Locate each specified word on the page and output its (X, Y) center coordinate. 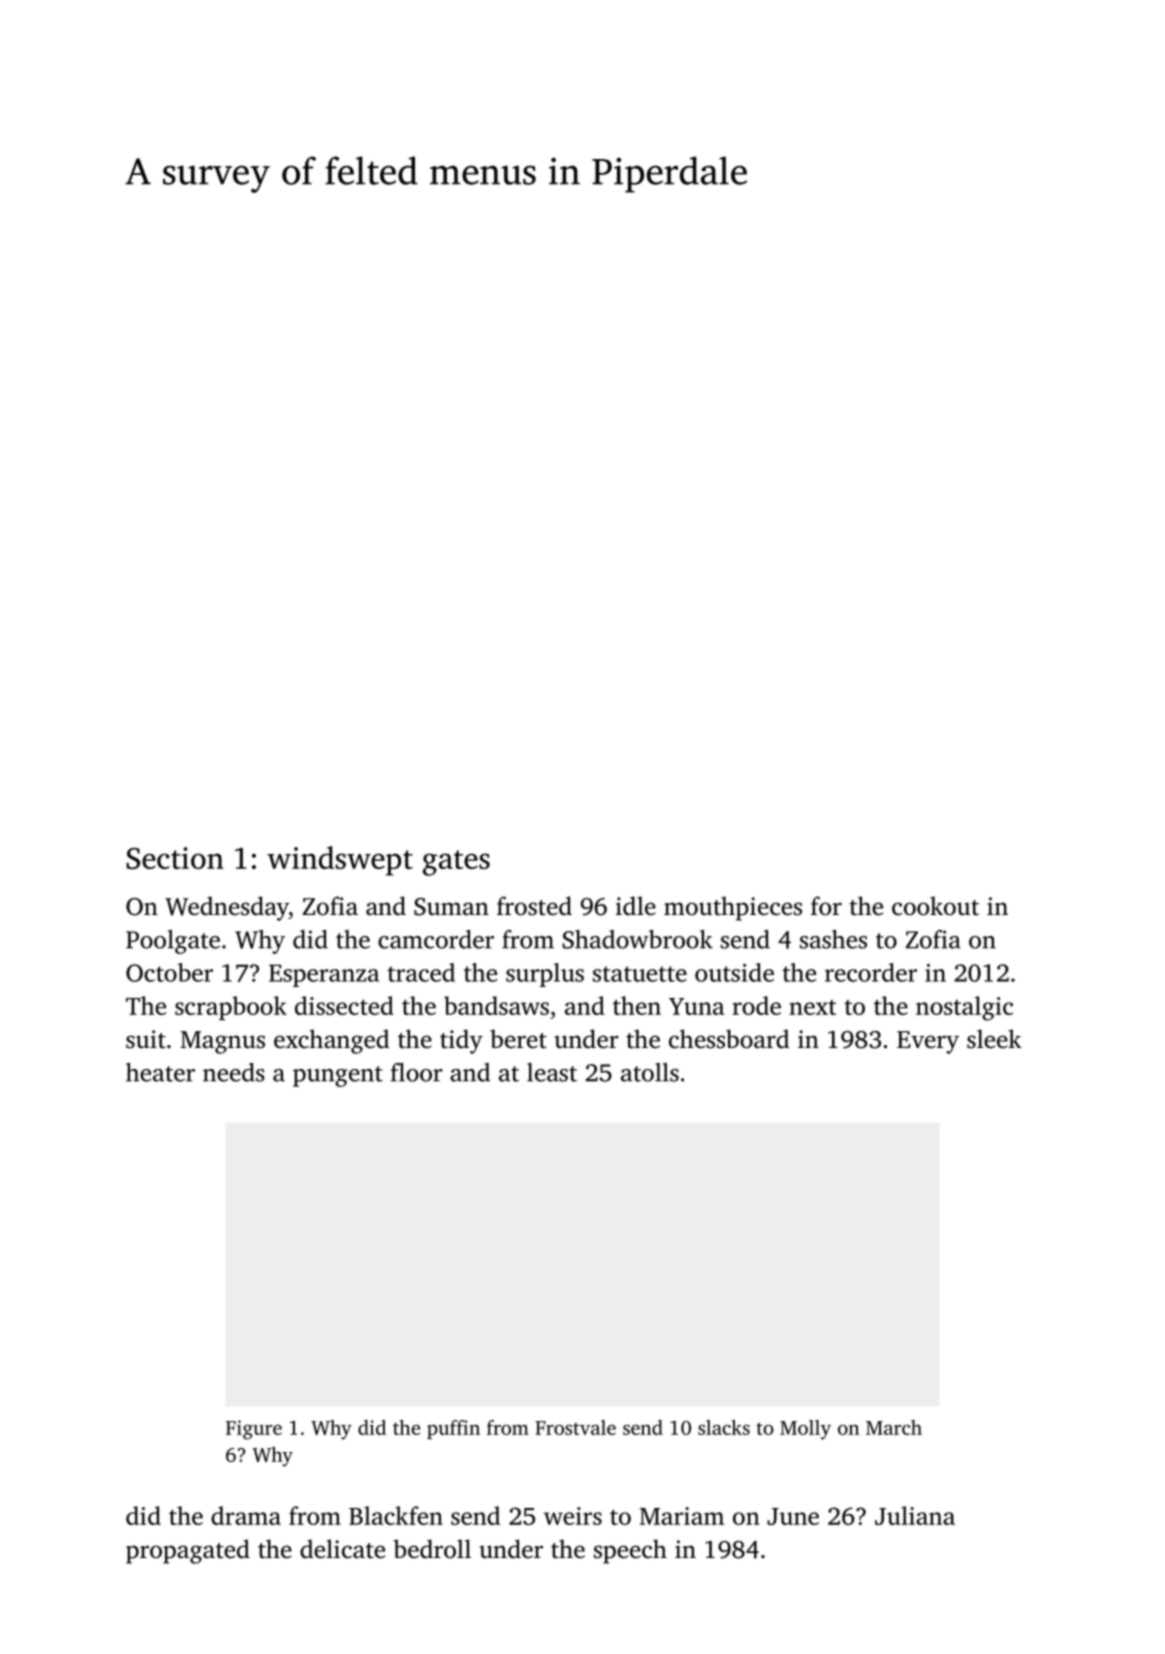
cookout (935, 906)
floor (417, 1072)
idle (636, 906)
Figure (254, 1430)
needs (234, 1072)
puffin (453, 1429)
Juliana (915, 1515)
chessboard (729, 1039)
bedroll (432, 1549)
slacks (724, 1427)
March (894, 1427)
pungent (338, 1076)
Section (175, 858)
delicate (342, 1549)
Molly (805, 1430)
